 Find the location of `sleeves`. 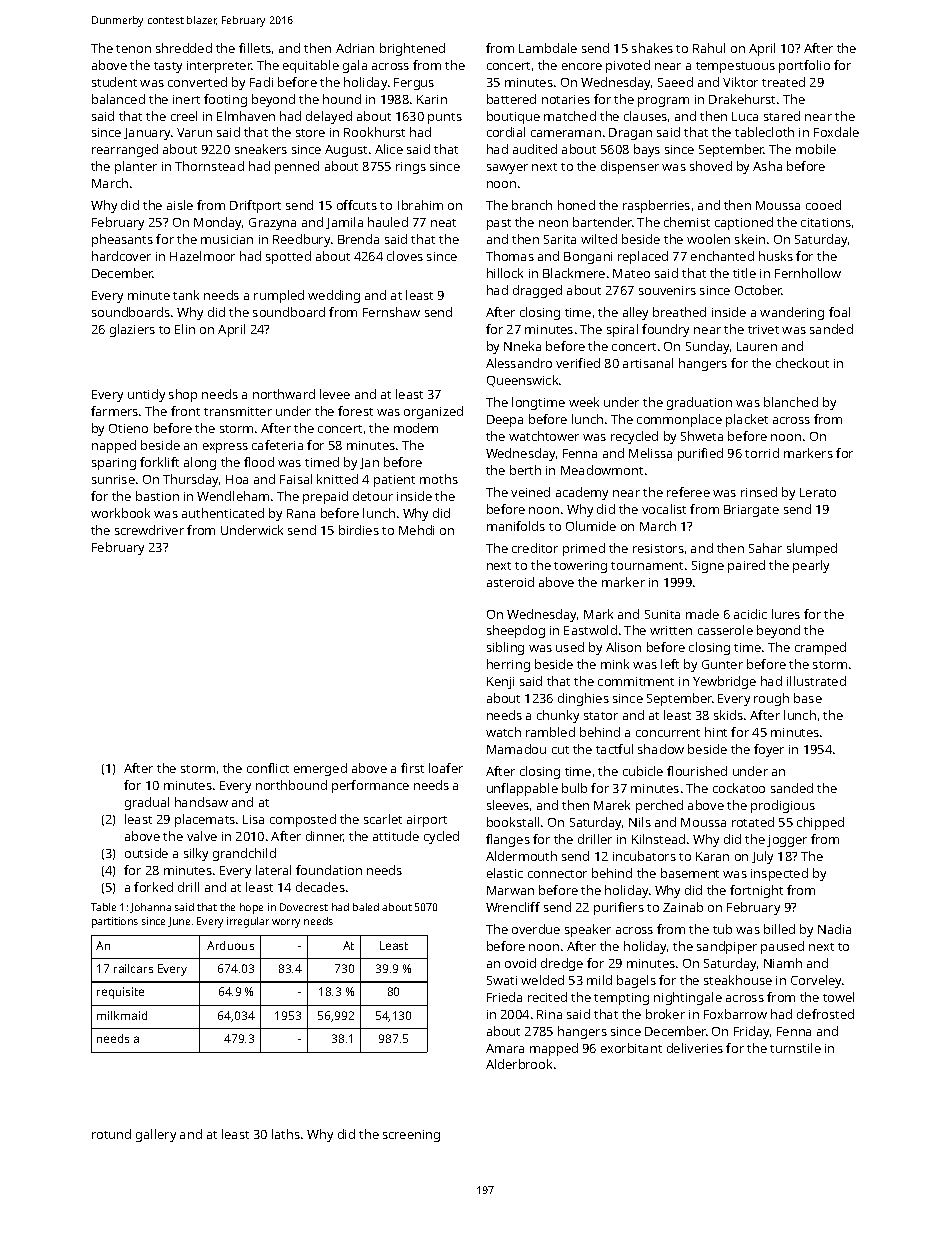

sleeves is located at coordinates (508, 805).
